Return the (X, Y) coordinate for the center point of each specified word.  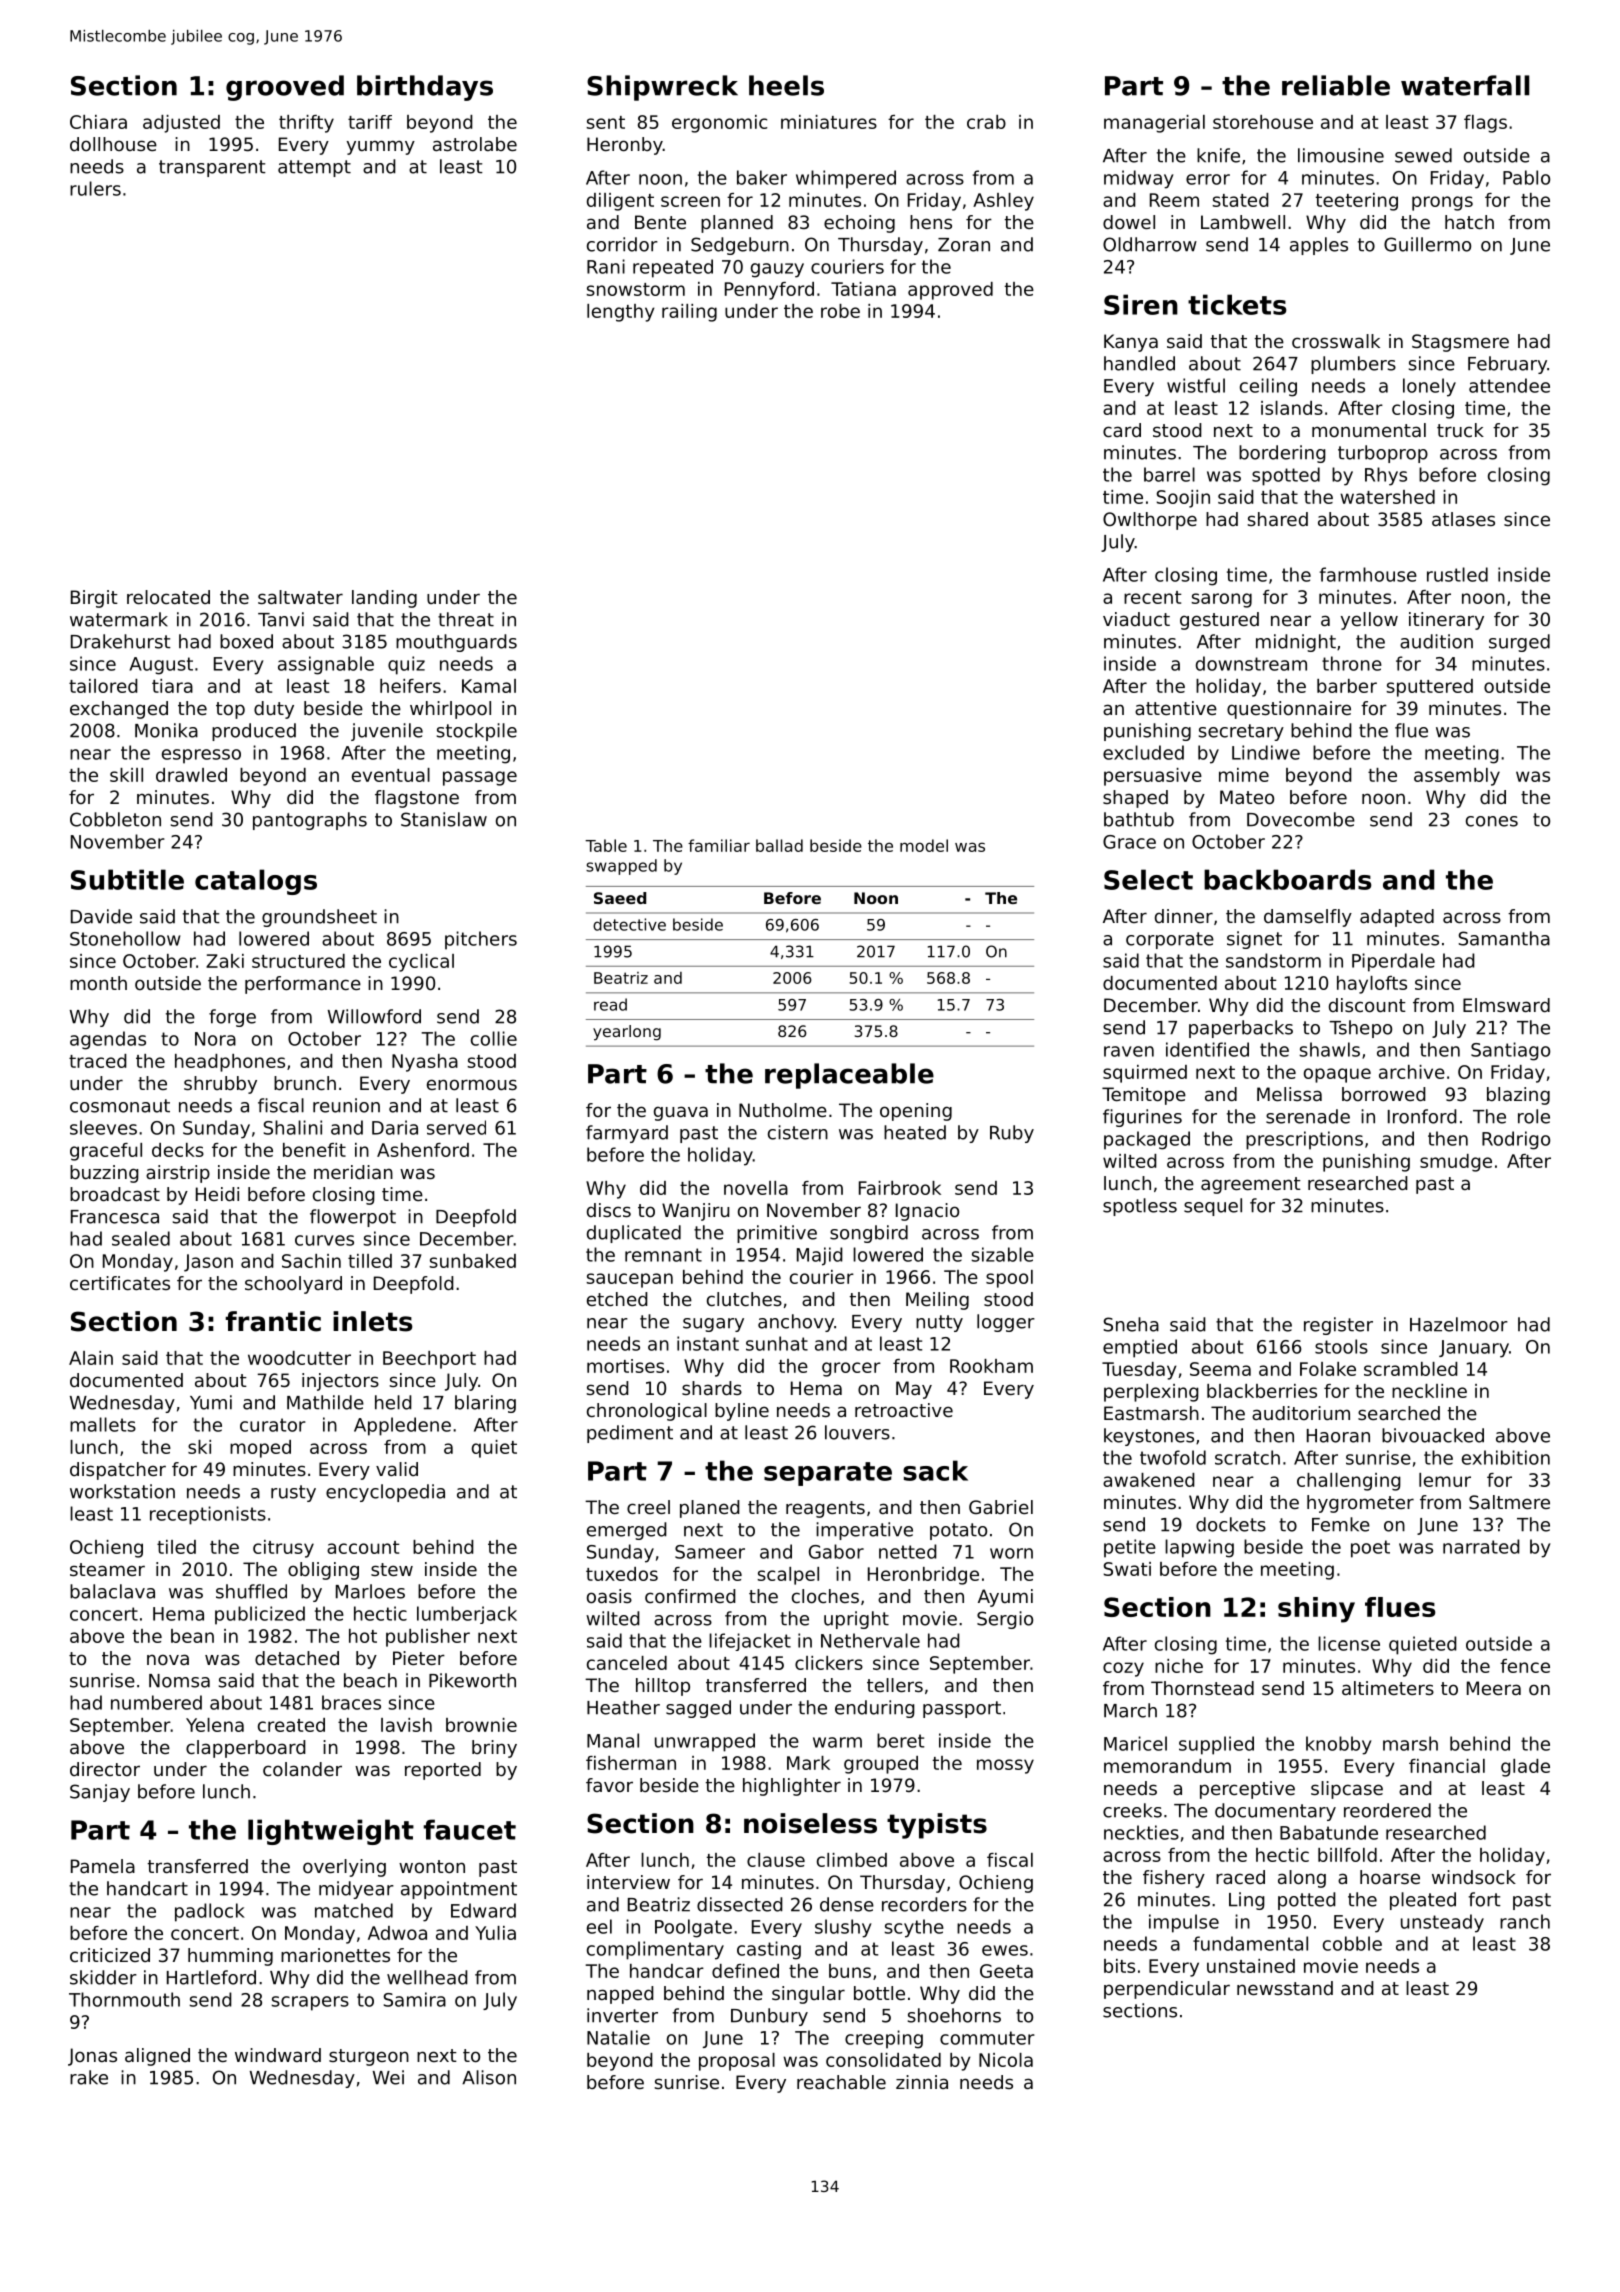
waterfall (1465, 85)
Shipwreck (662, 88)
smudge (1456, 1163)
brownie (481, 1725)
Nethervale (870, 1640)
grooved (285, 88)
